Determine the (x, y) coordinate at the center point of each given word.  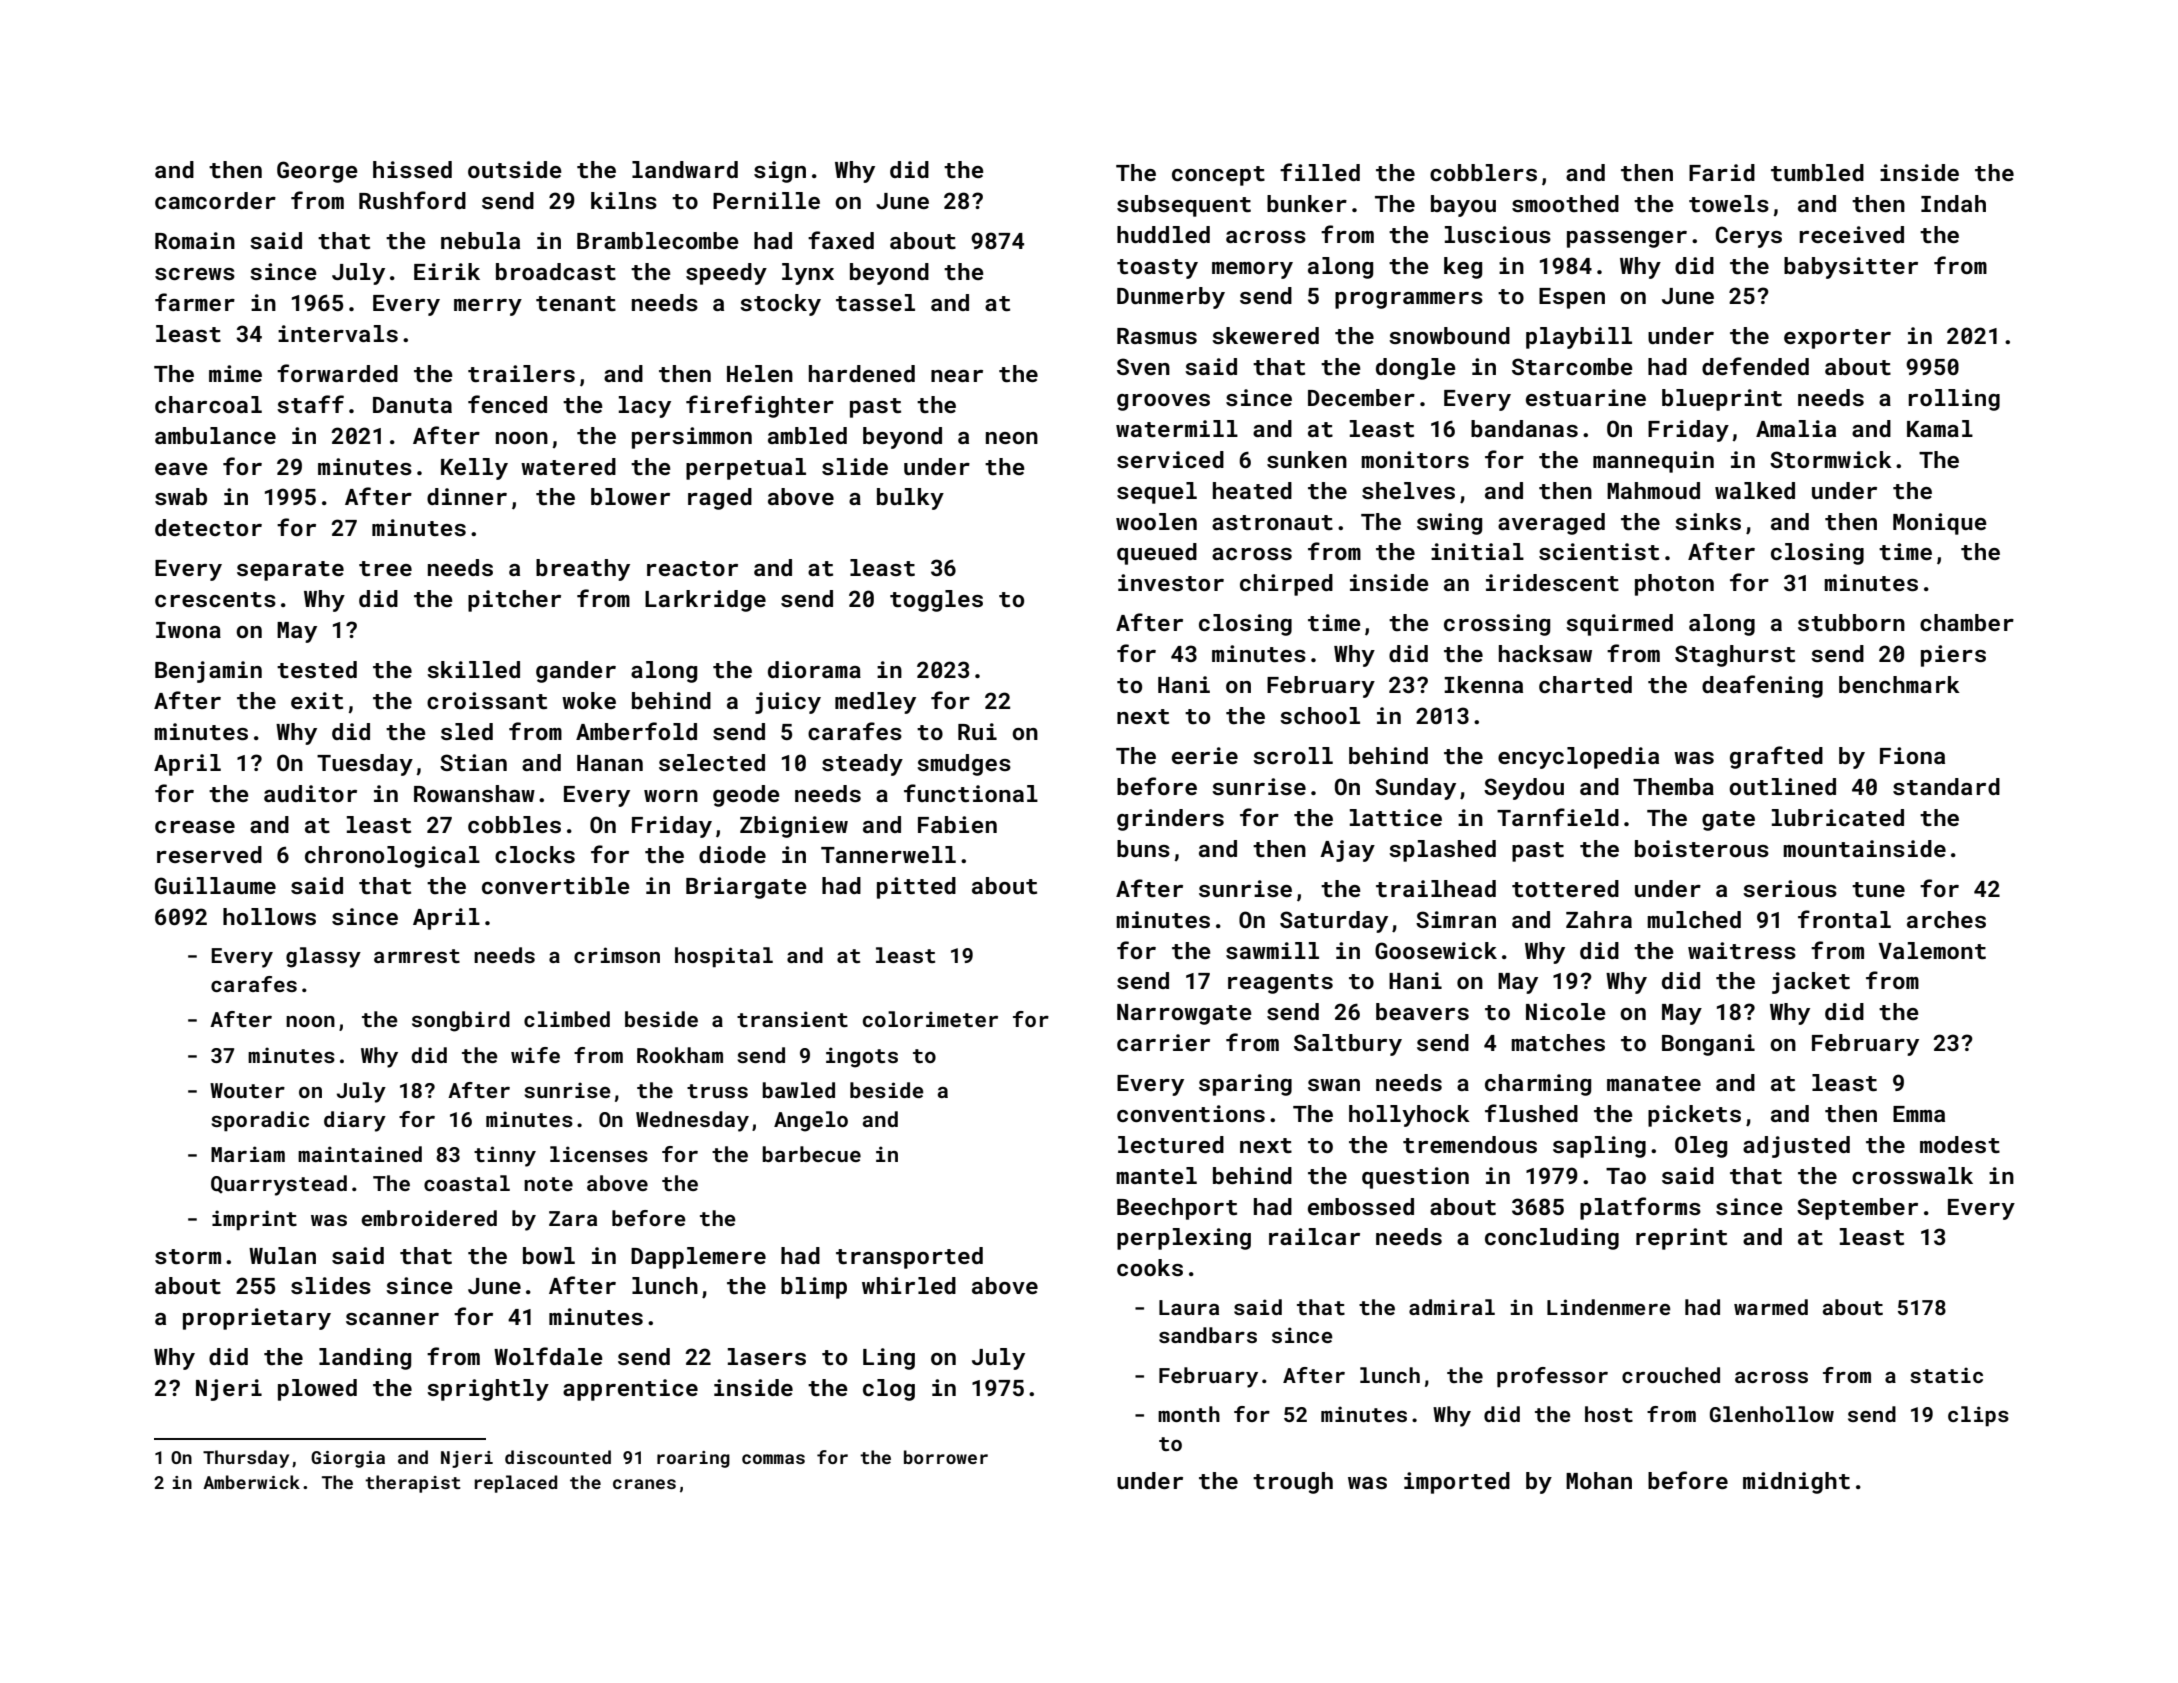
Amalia (1796, 428)
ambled (807, 435)
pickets (1694, 1116)
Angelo (811, 1121)
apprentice (630, 1390)
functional (971, 793)
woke (589, 700)
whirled (909, 1285)
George (317, 172)
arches (1946, 919)
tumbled (1817, 172)
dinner (467, 496)
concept (1218, 176)
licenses (599, 1154)
